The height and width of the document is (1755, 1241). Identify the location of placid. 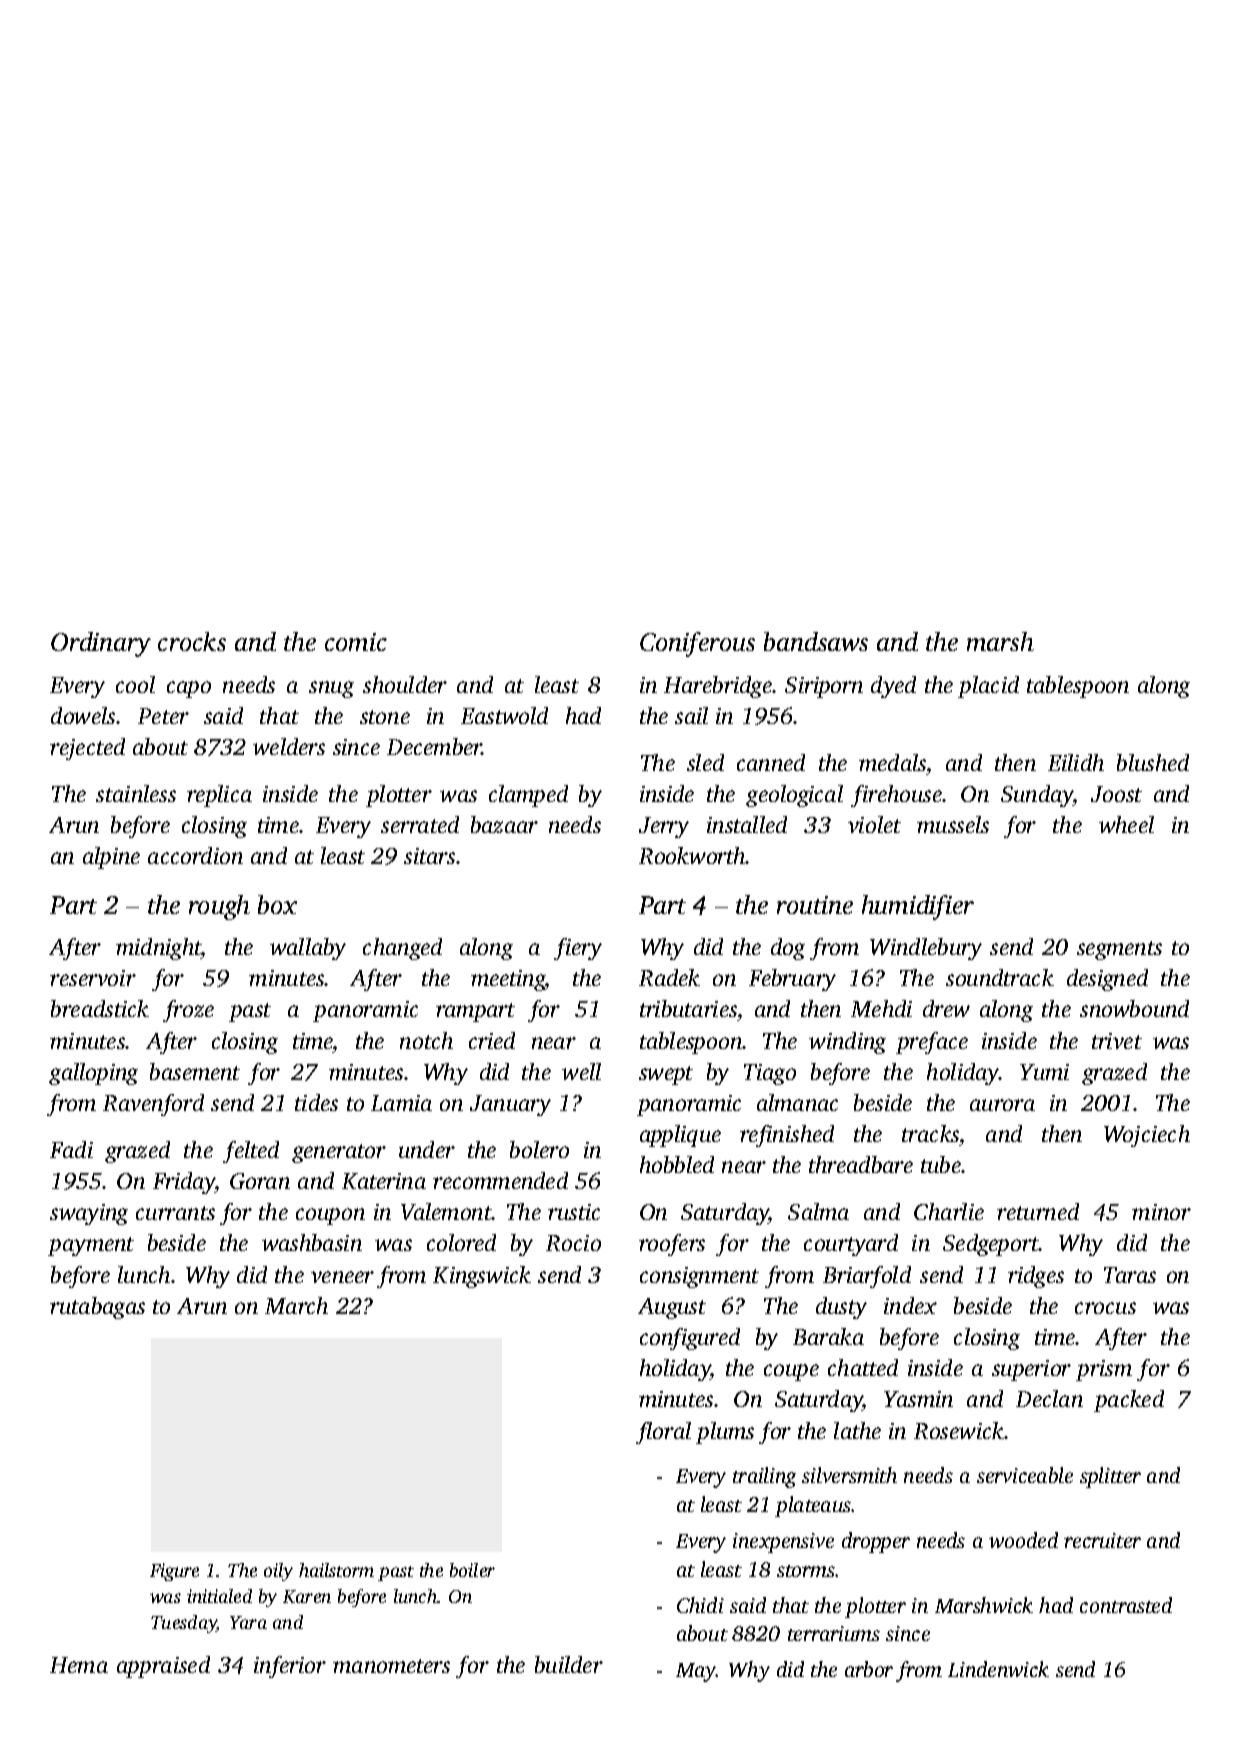
(988, 687).
